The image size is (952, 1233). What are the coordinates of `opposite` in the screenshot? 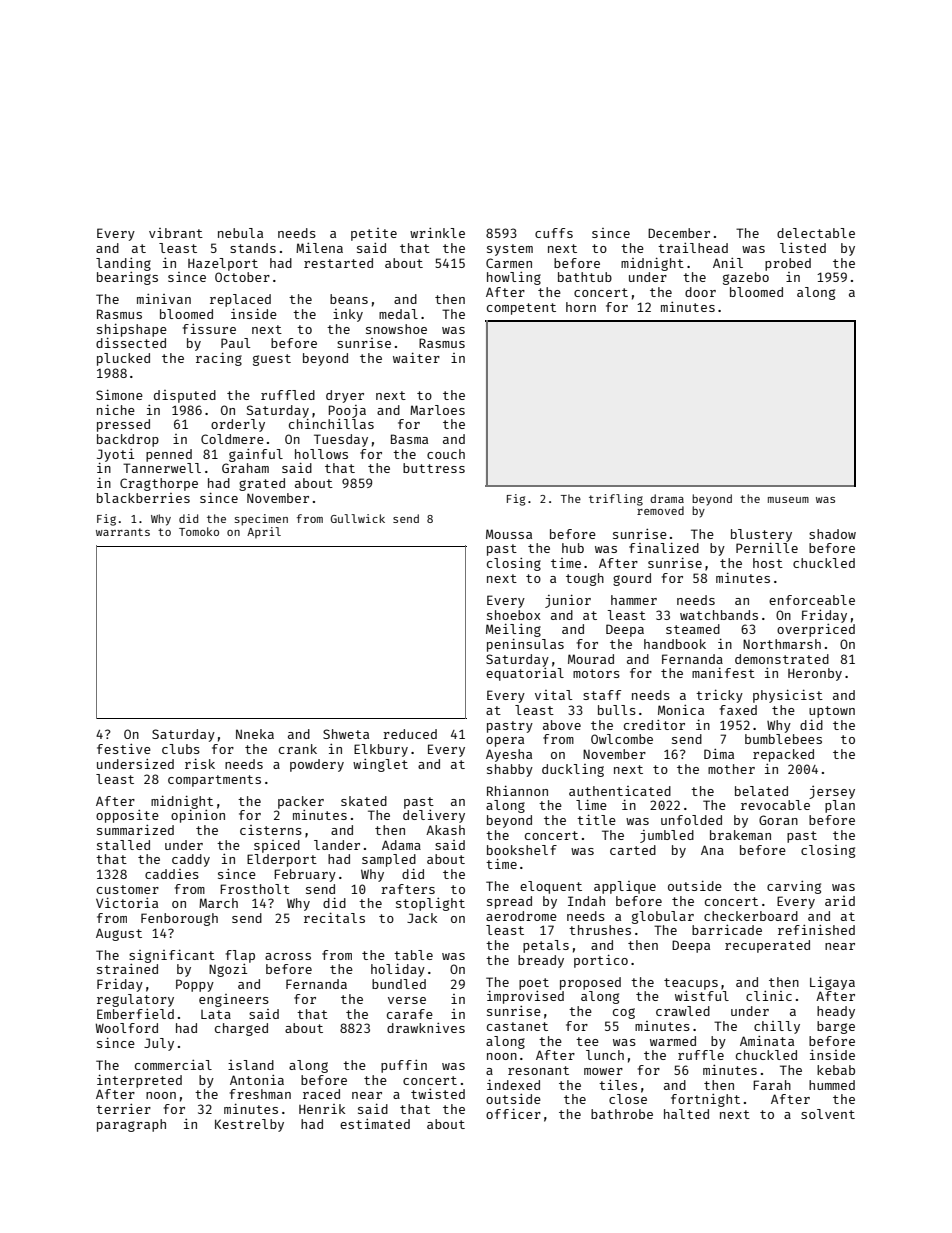 It's located at (127, 816).
